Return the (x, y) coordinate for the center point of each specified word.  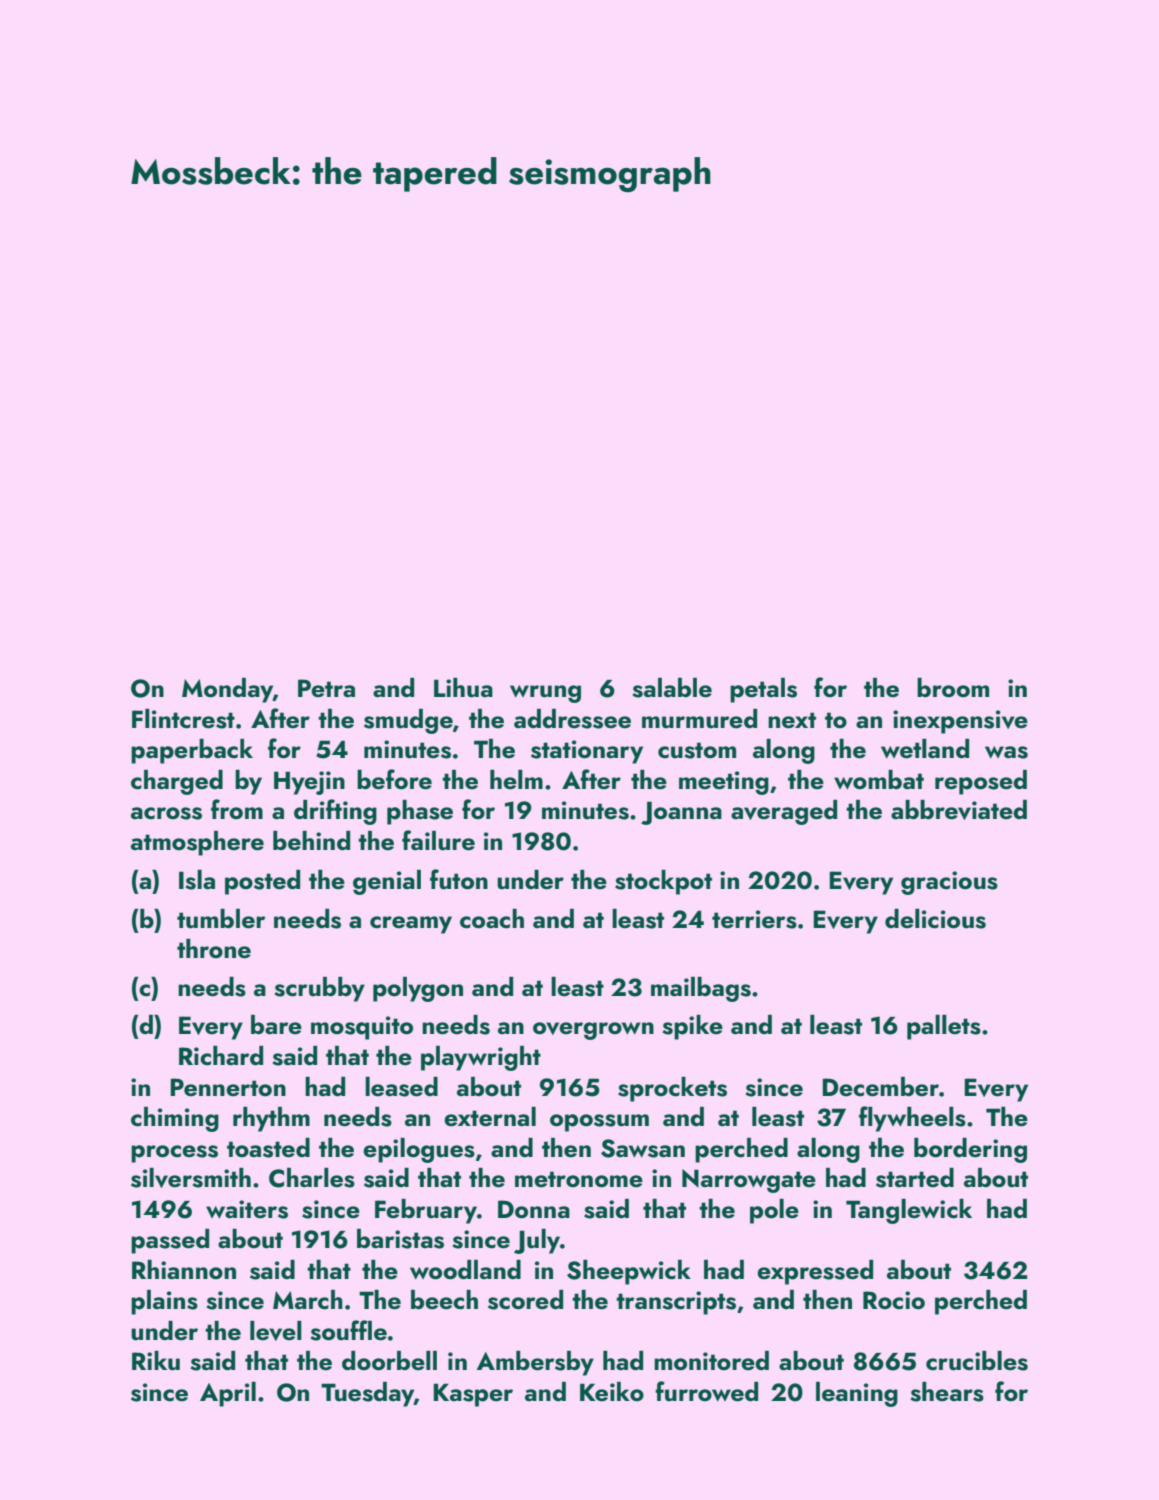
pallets (944, 1027)
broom (953, 688)
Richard (221, 1056)
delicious (935, 919)
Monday (227, 690)
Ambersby (535, 1363)
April (228, 1394)
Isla (197, 880)
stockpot (663, 882)
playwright (481, 1058)
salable (672, 688)
